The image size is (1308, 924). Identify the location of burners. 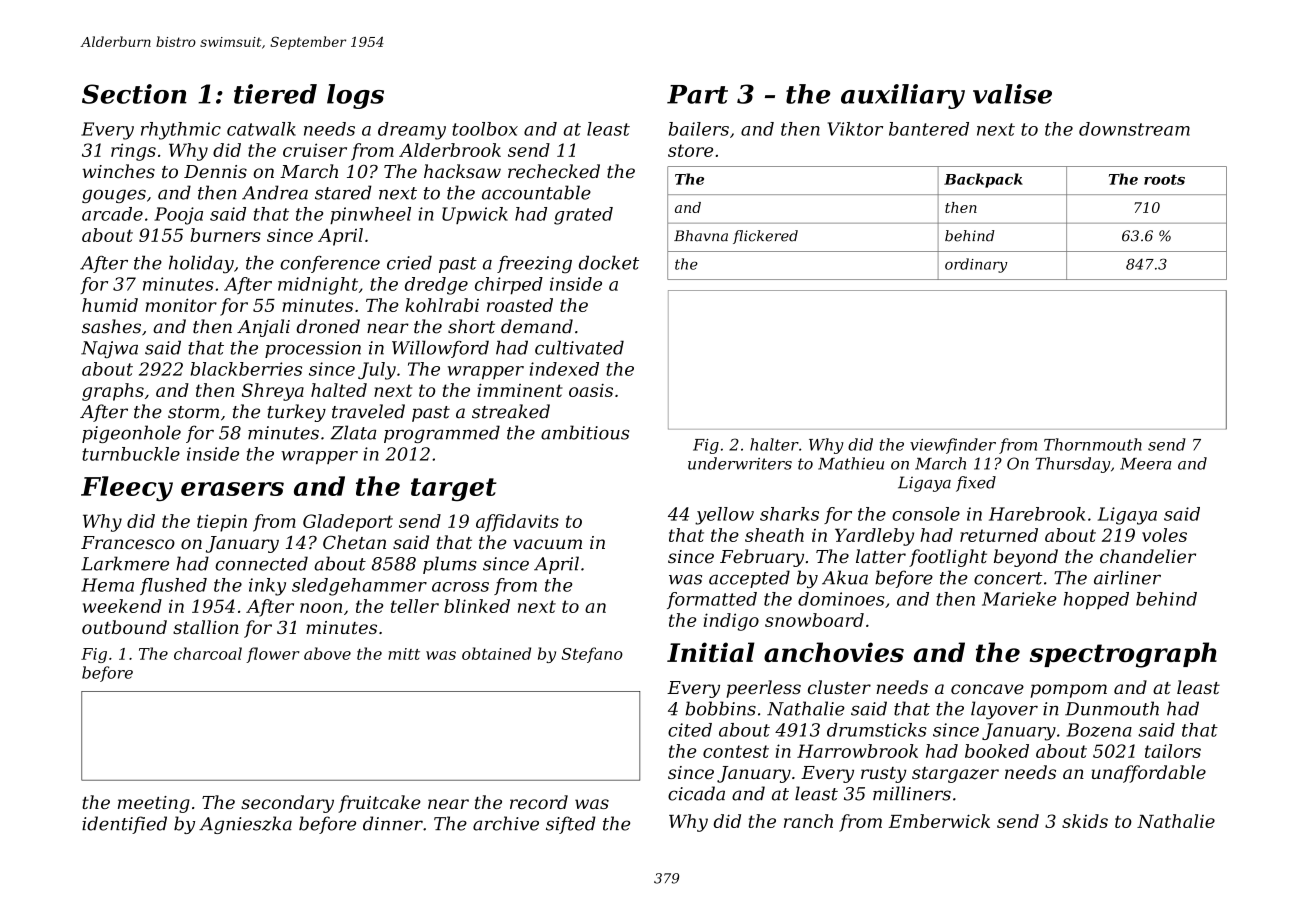
(225, 235).
